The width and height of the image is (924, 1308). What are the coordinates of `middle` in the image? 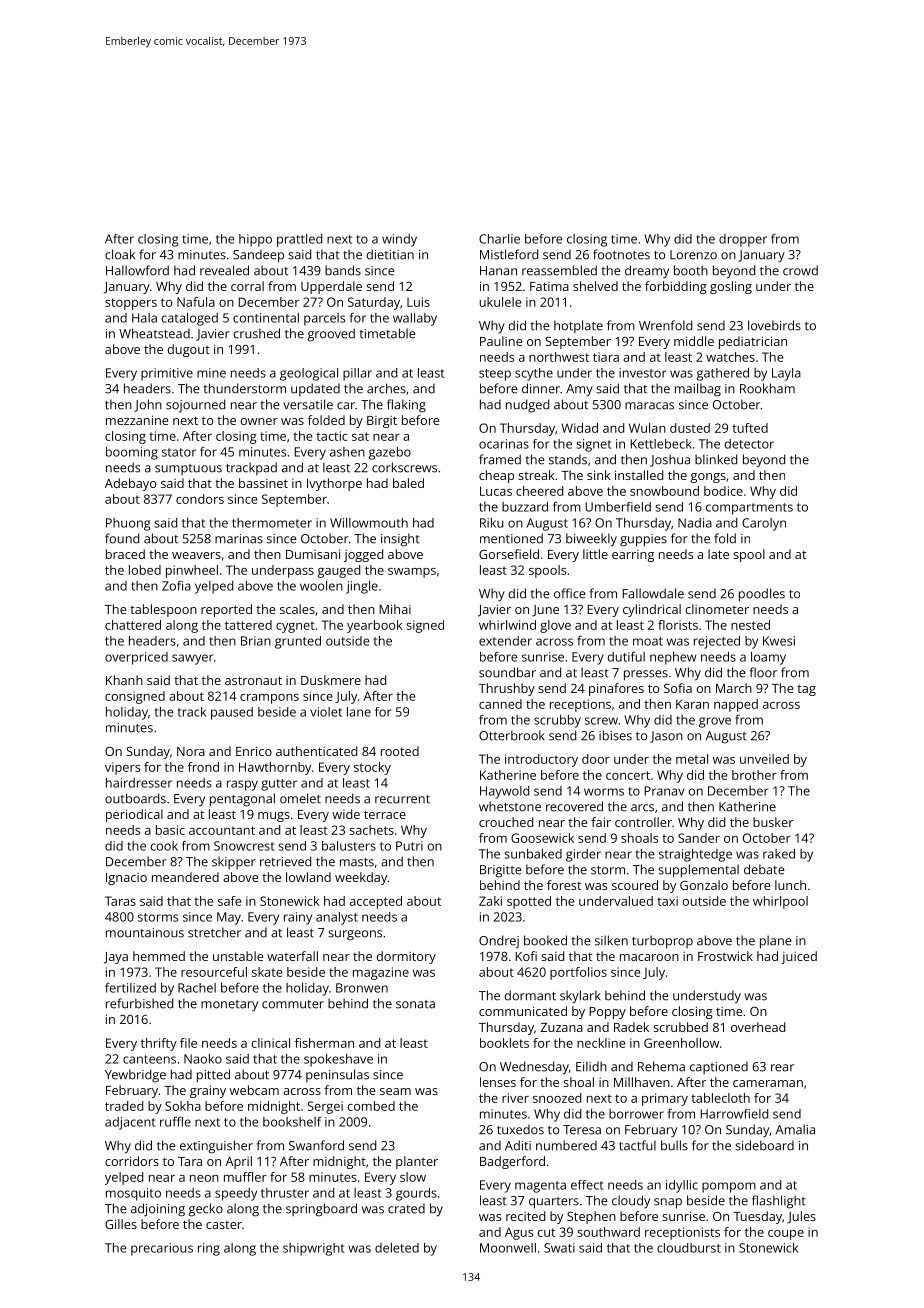 It's located at (694, 341).
